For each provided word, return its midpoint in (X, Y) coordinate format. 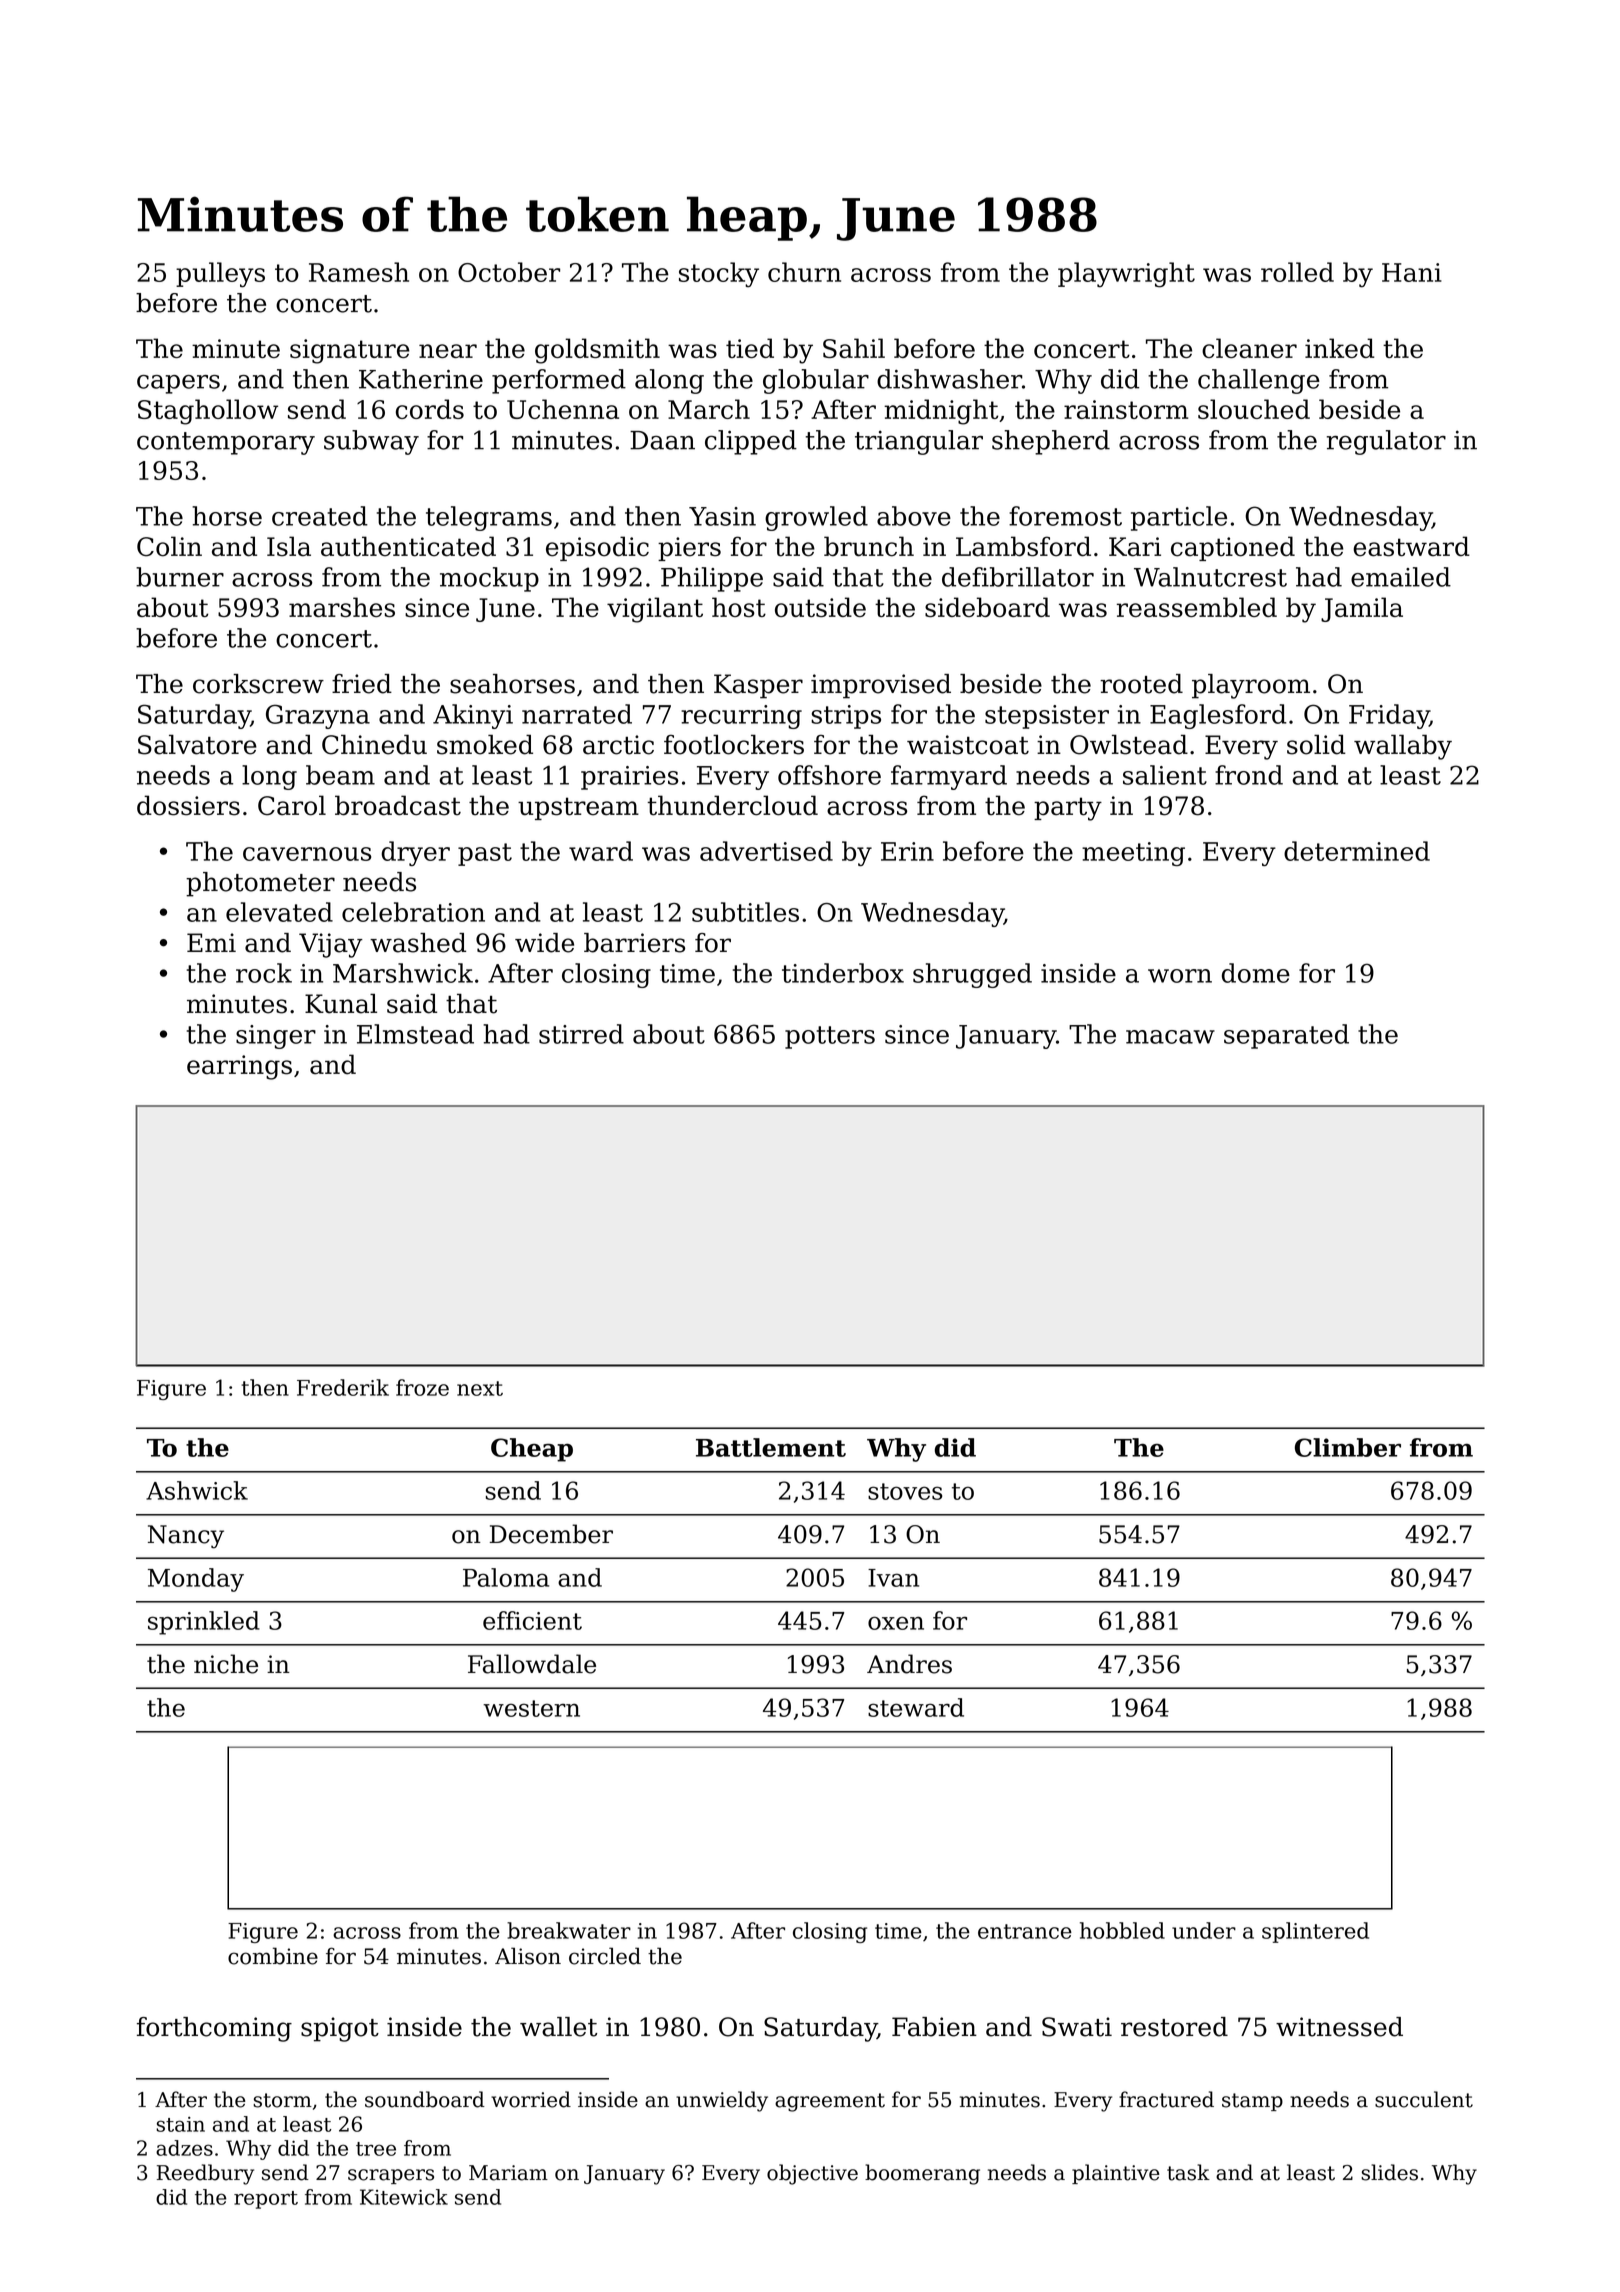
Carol (292, 805)
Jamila (1362, 609)
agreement (830, 2102)
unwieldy (722, 2101)
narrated (577, 714)
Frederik (343, 1387)
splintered (1315, 1932)
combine (273, 1956)
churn (804, 272)
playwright (1126, 275)
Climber (1348, 1447)
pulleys (220, 275)
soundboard (425, 2099)
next (480, 1388)
